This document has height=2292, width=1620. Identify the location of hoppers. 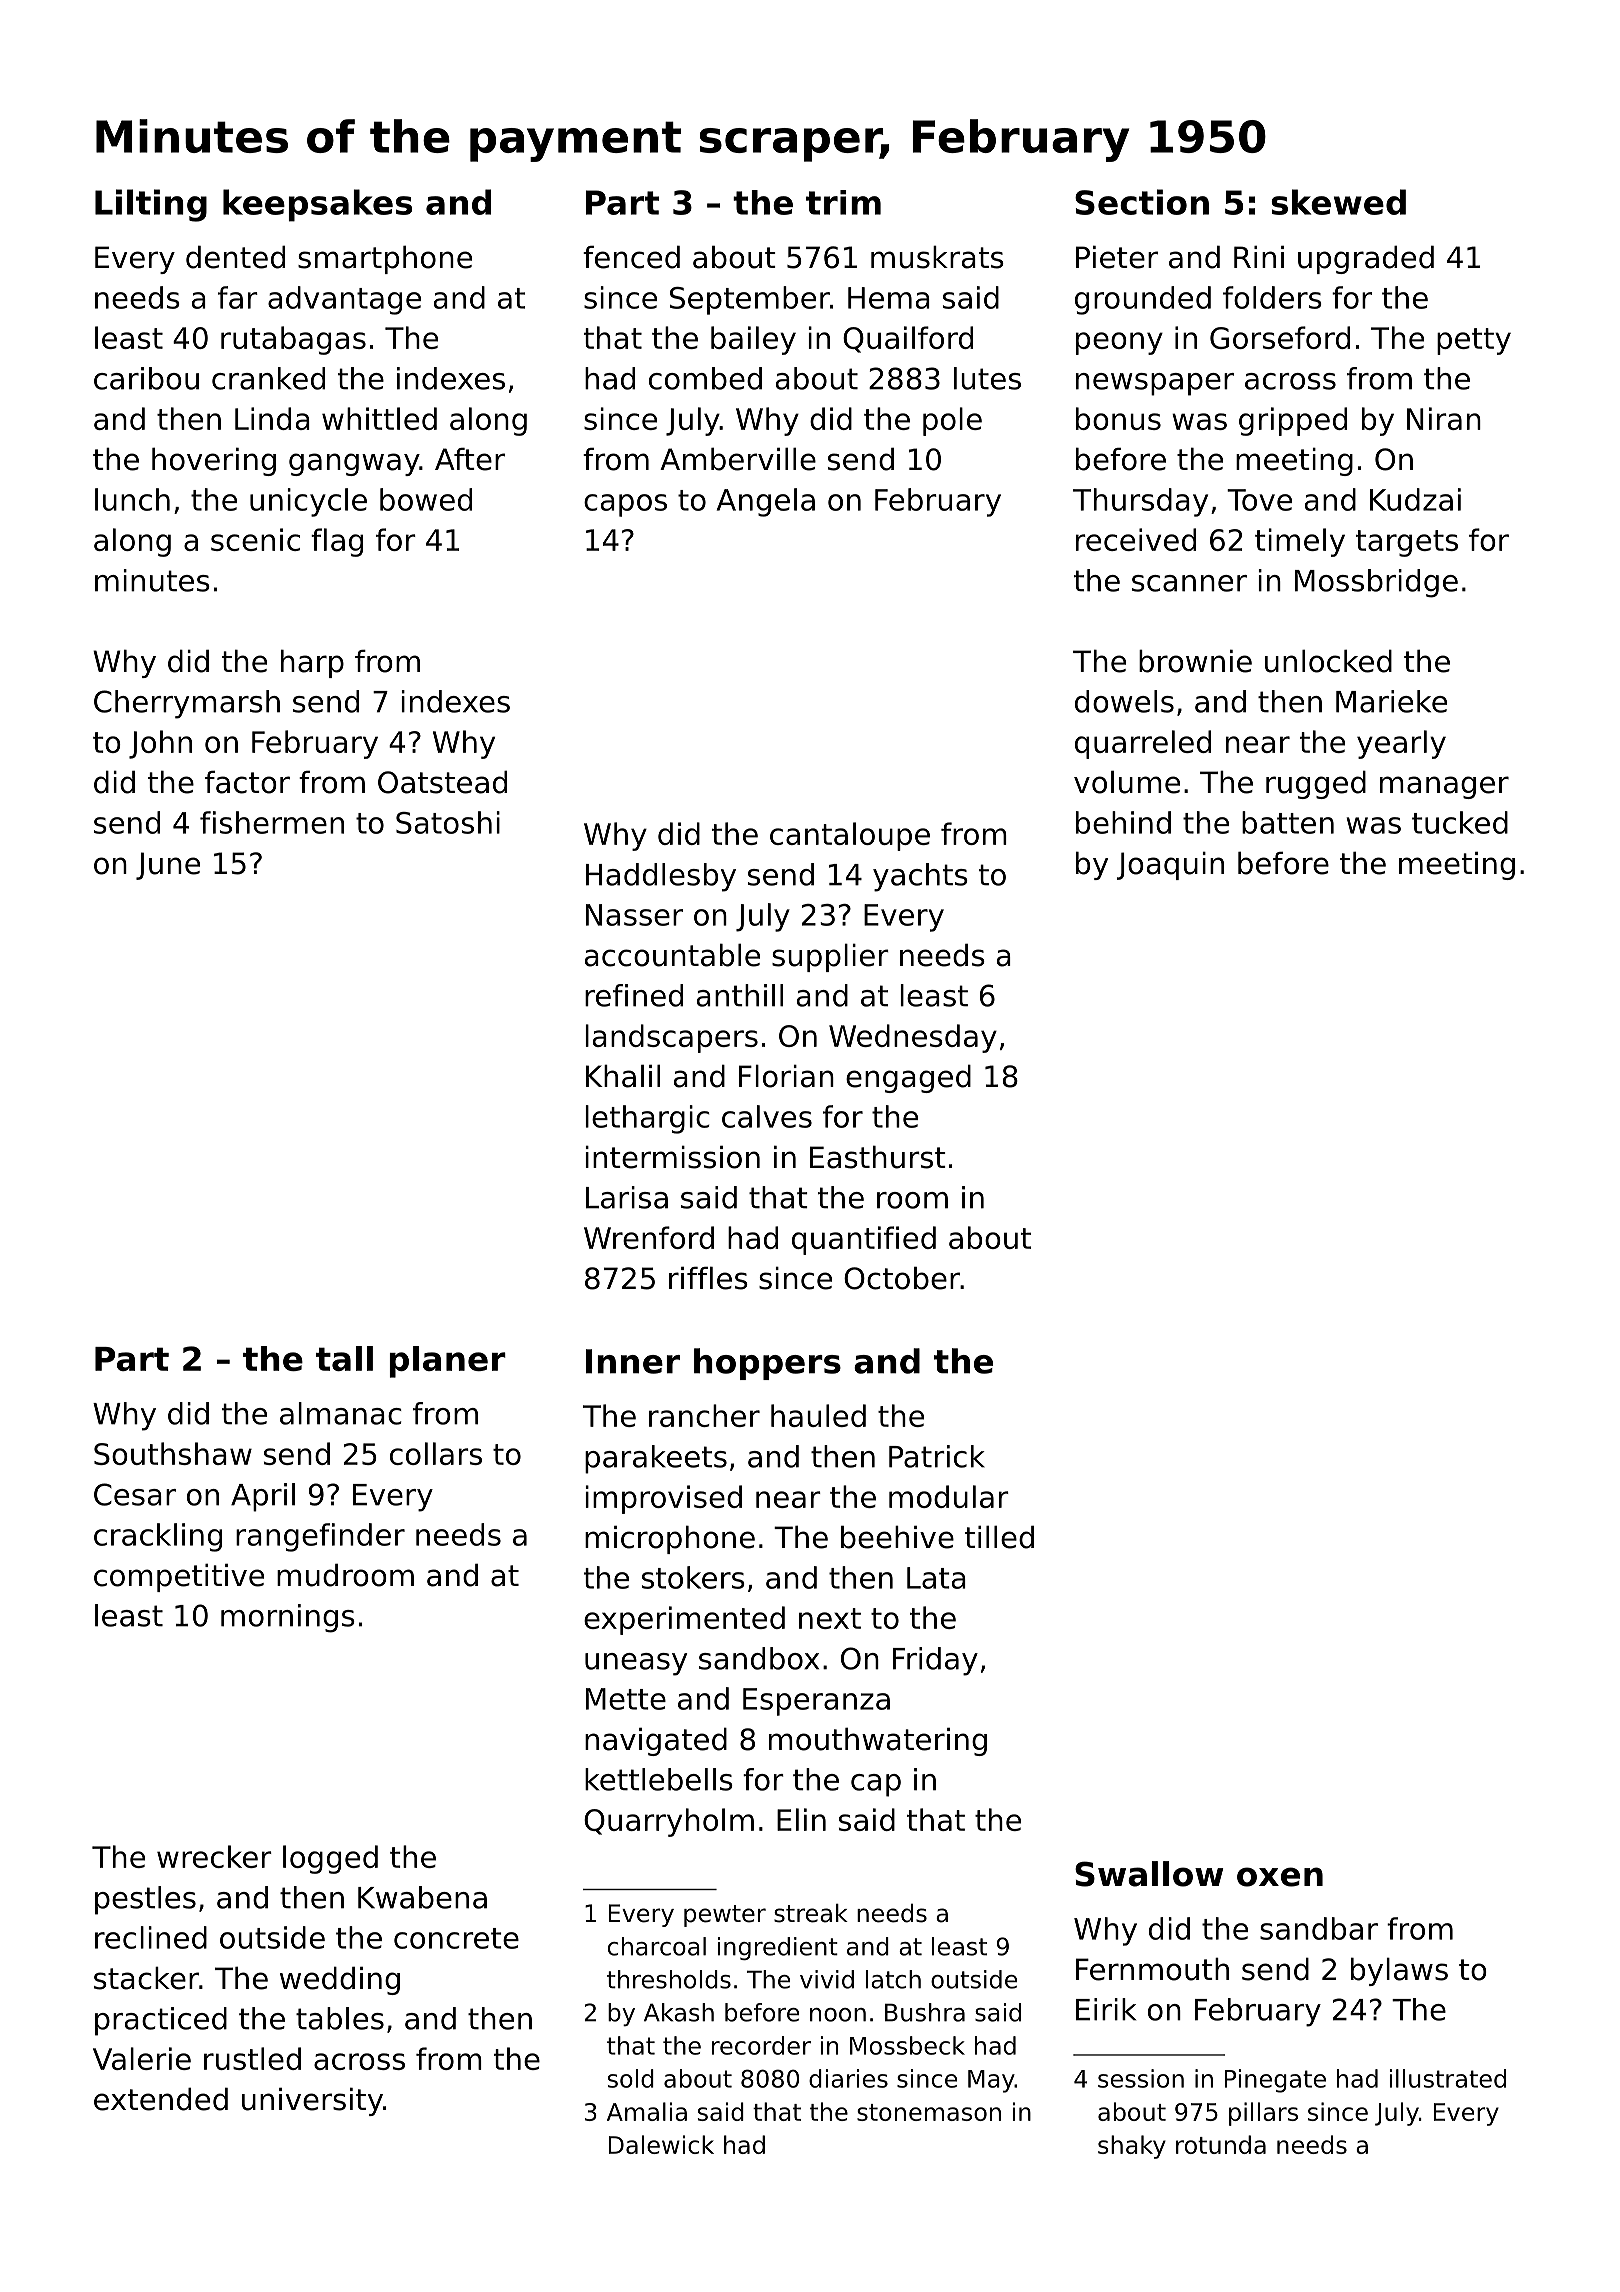
(767, 1364).
